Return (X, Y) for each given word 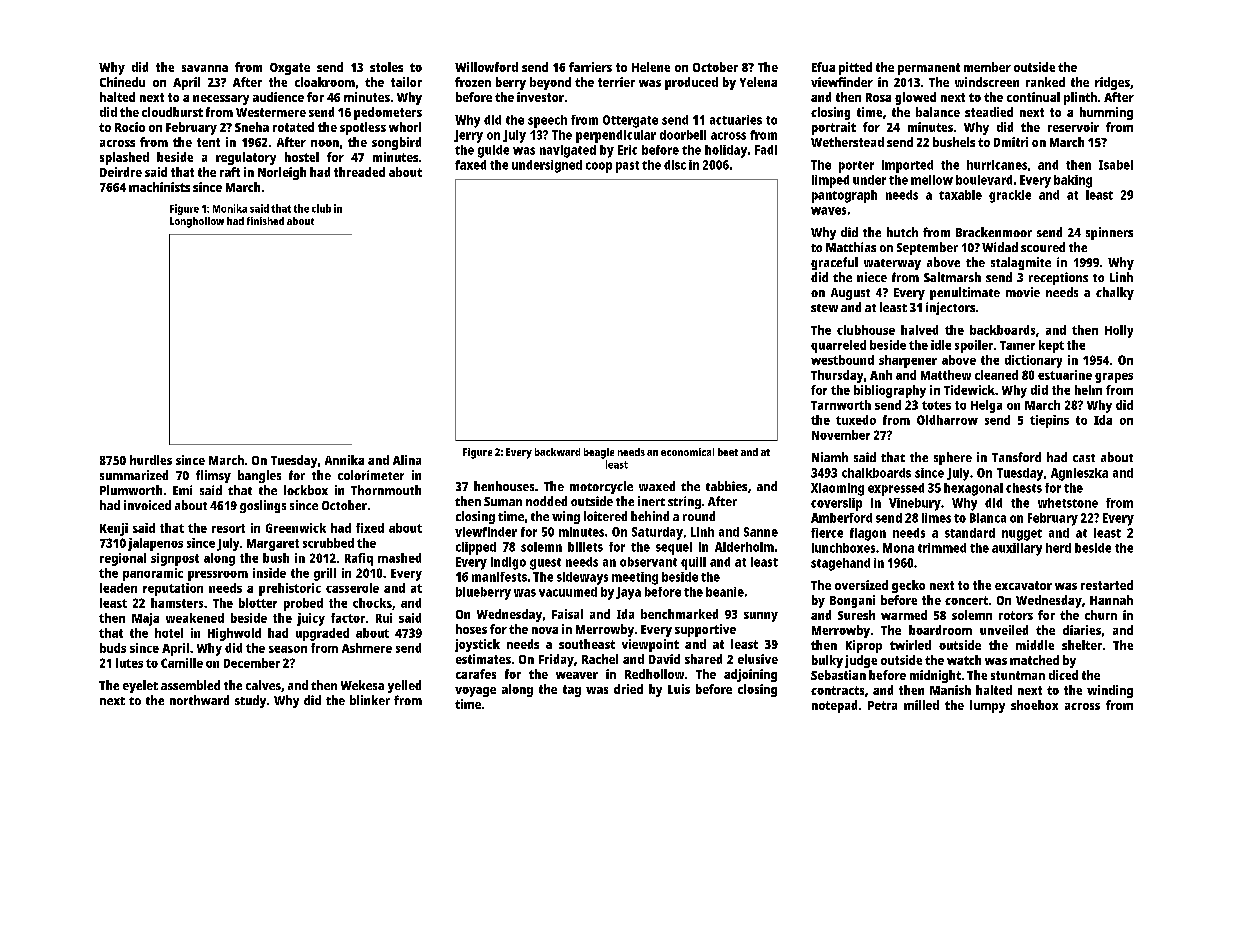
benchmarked (679, 614)
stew (824, 308)
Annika (344, 460)
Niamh (830, 457)
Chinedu (122, 82)
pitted (855, 68)
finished (265, 221)
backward (557, 452)
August (850, 294)
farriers (590, 67)
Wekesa (362, 685)
